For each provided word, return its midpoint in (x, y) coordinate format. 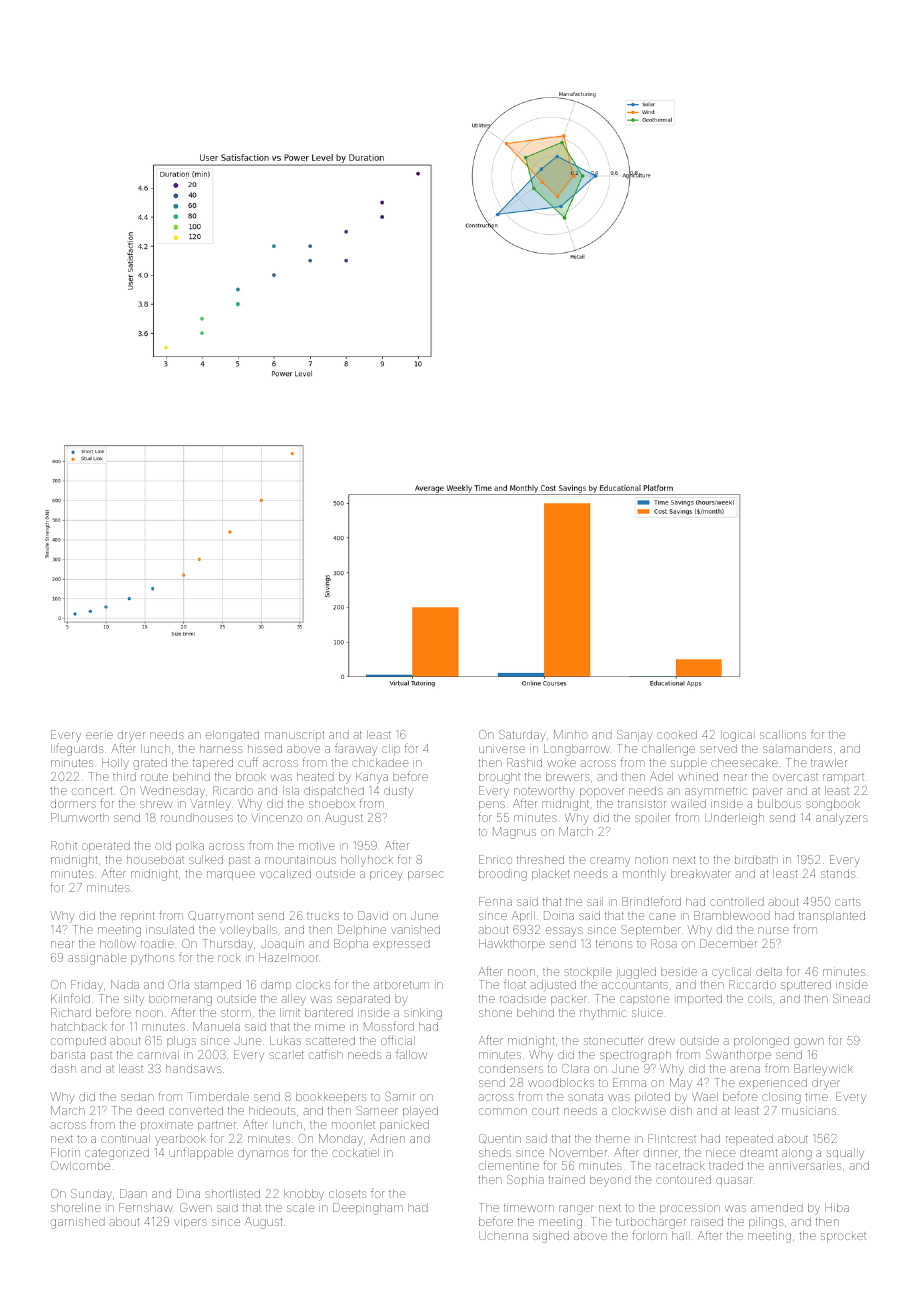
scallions (783, 734)
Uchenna (503, 1235)
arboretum (401, 984)
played (420, 1112)
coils (760, 999)
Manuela (216, 1026)
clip (391, 749)
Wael (705, 1096)
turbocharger (651, 1223)
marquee (231, 875)
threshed (540, 859)
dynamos (263, 1154)
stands (838, 873)
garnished (78, 1223)
